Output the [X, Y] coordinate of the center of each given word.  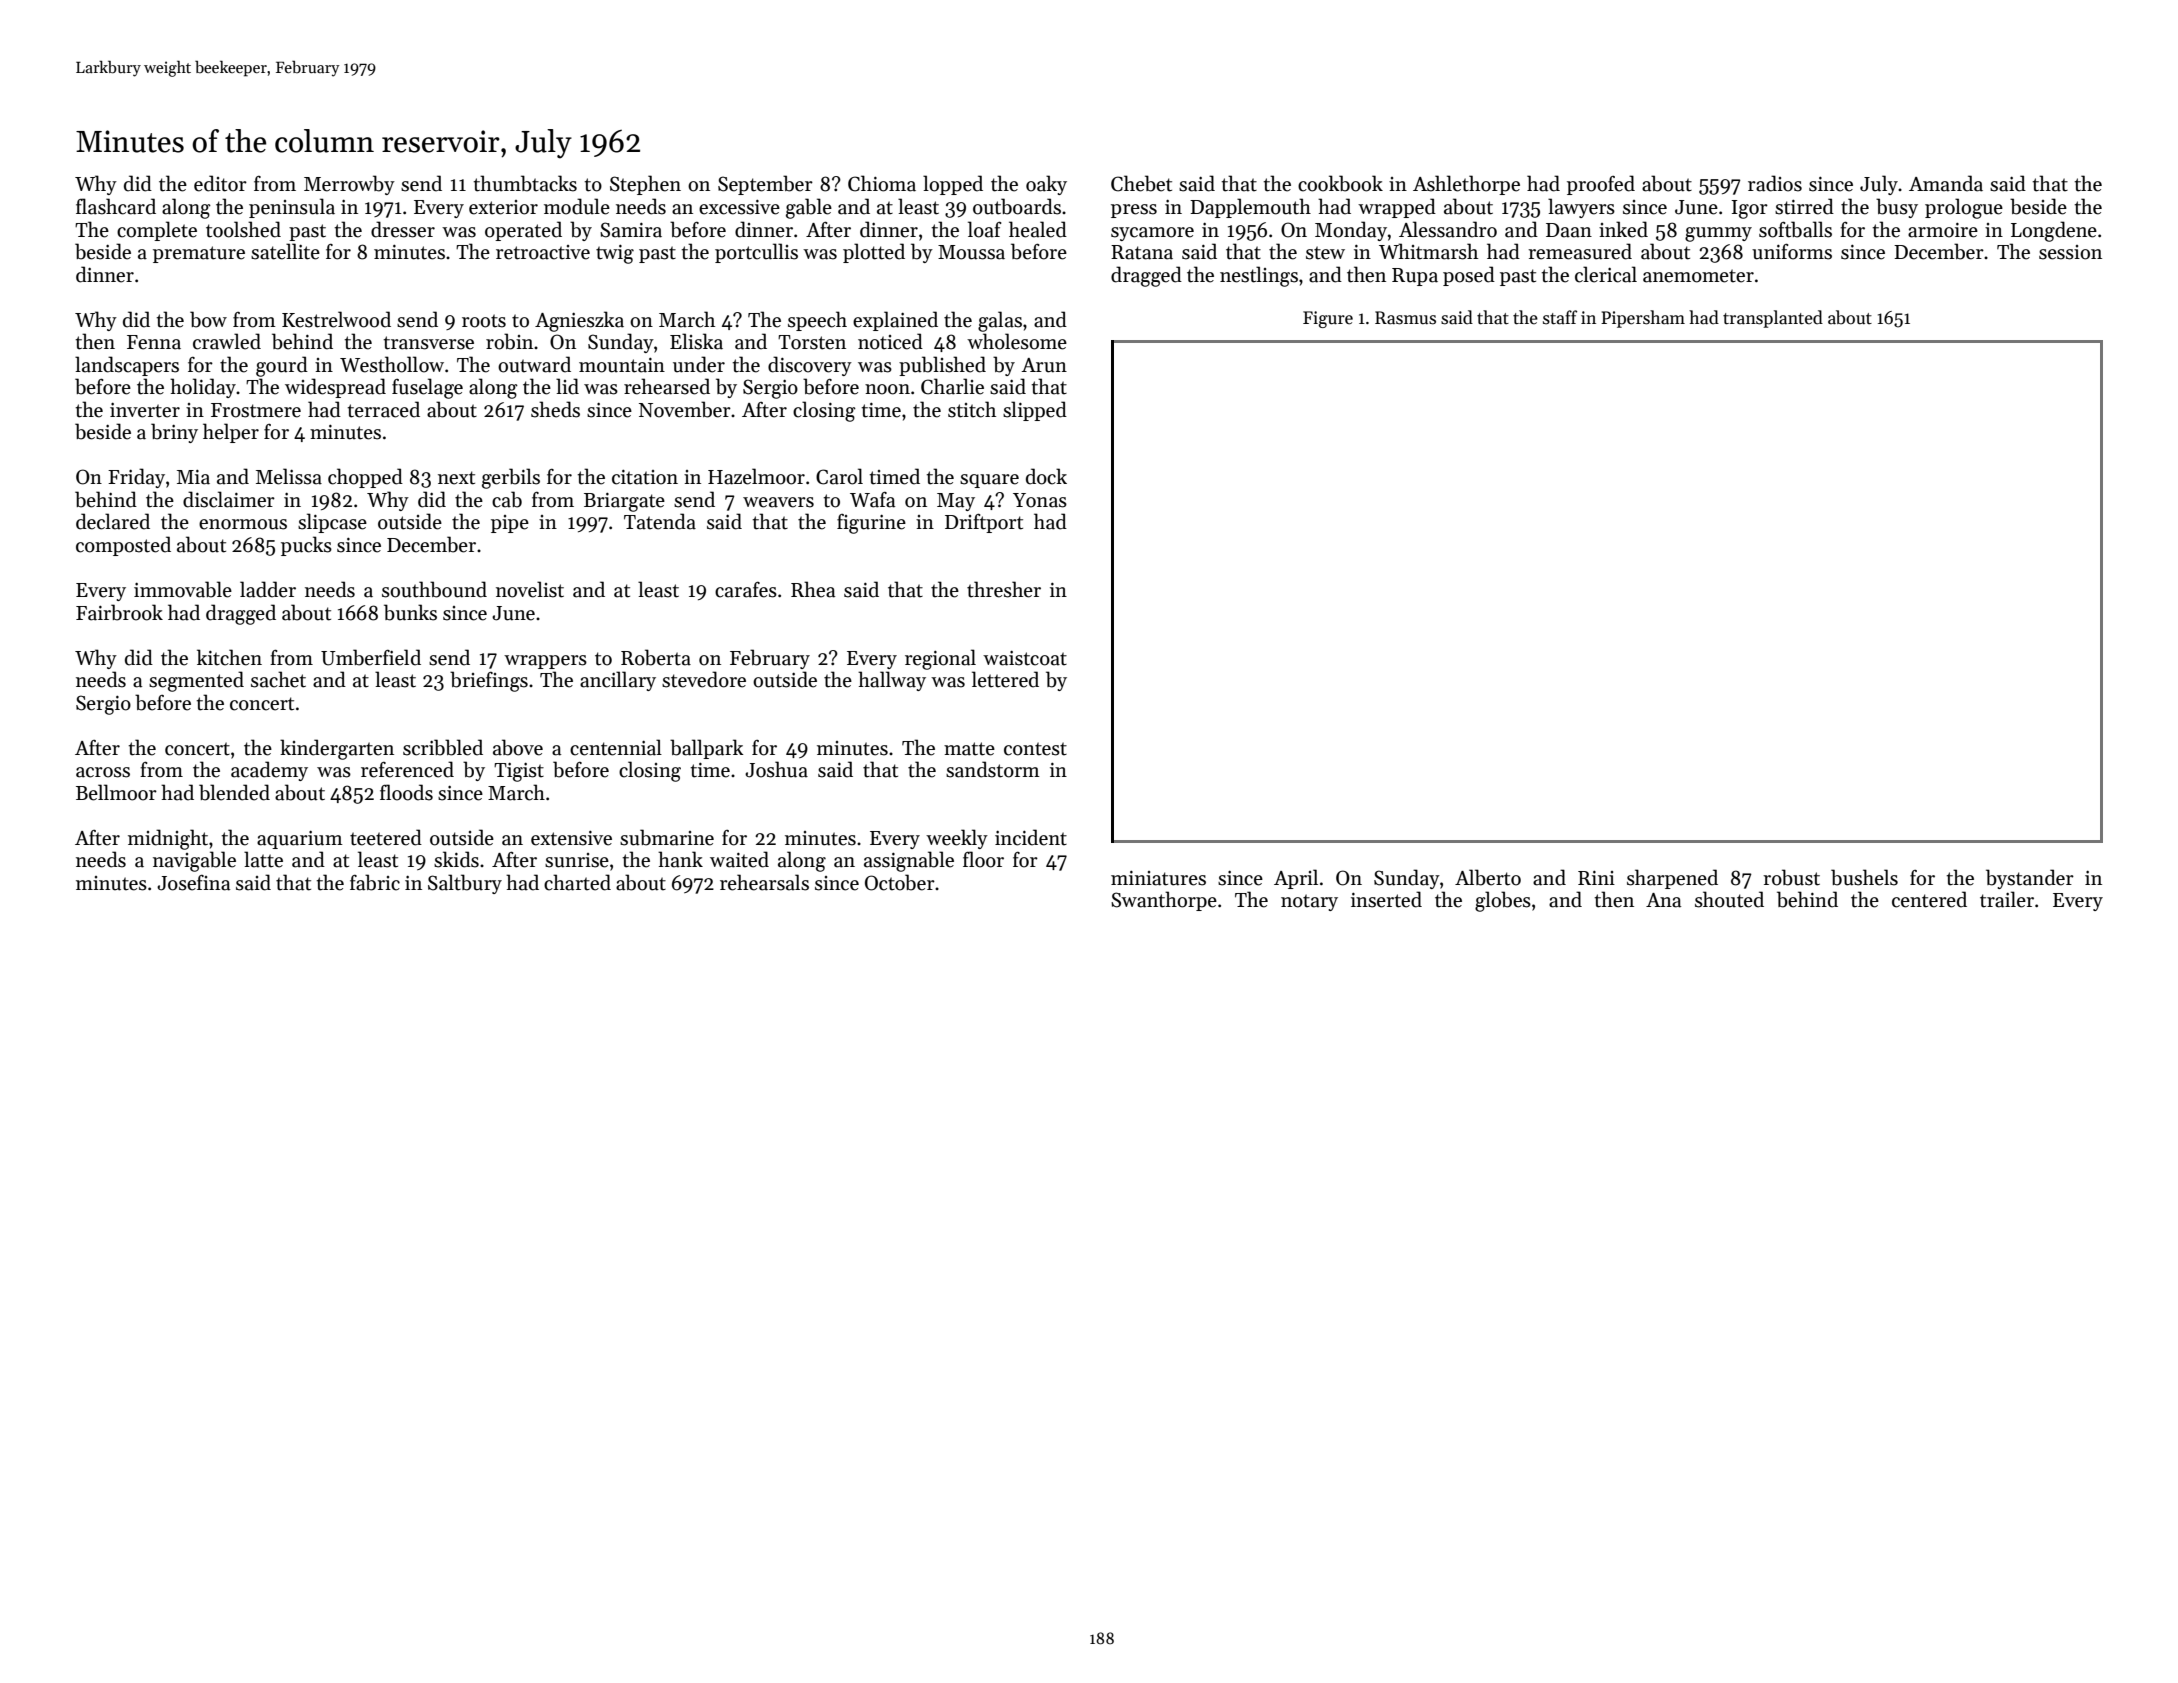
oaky [1046, 185]
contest [1035, 749]
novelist [530, 589]
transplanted [1773, 319]
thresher [1004, 589]
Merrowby [349, 185]
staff [1560, 317]
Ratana [1142, 252]
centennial [616, 747]
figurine [871, 524]
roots [484, 321]
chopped [365, 478]
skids [456, 859]
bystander [2030, 879]
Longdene [2054, 231]
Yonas [1040, 500]
